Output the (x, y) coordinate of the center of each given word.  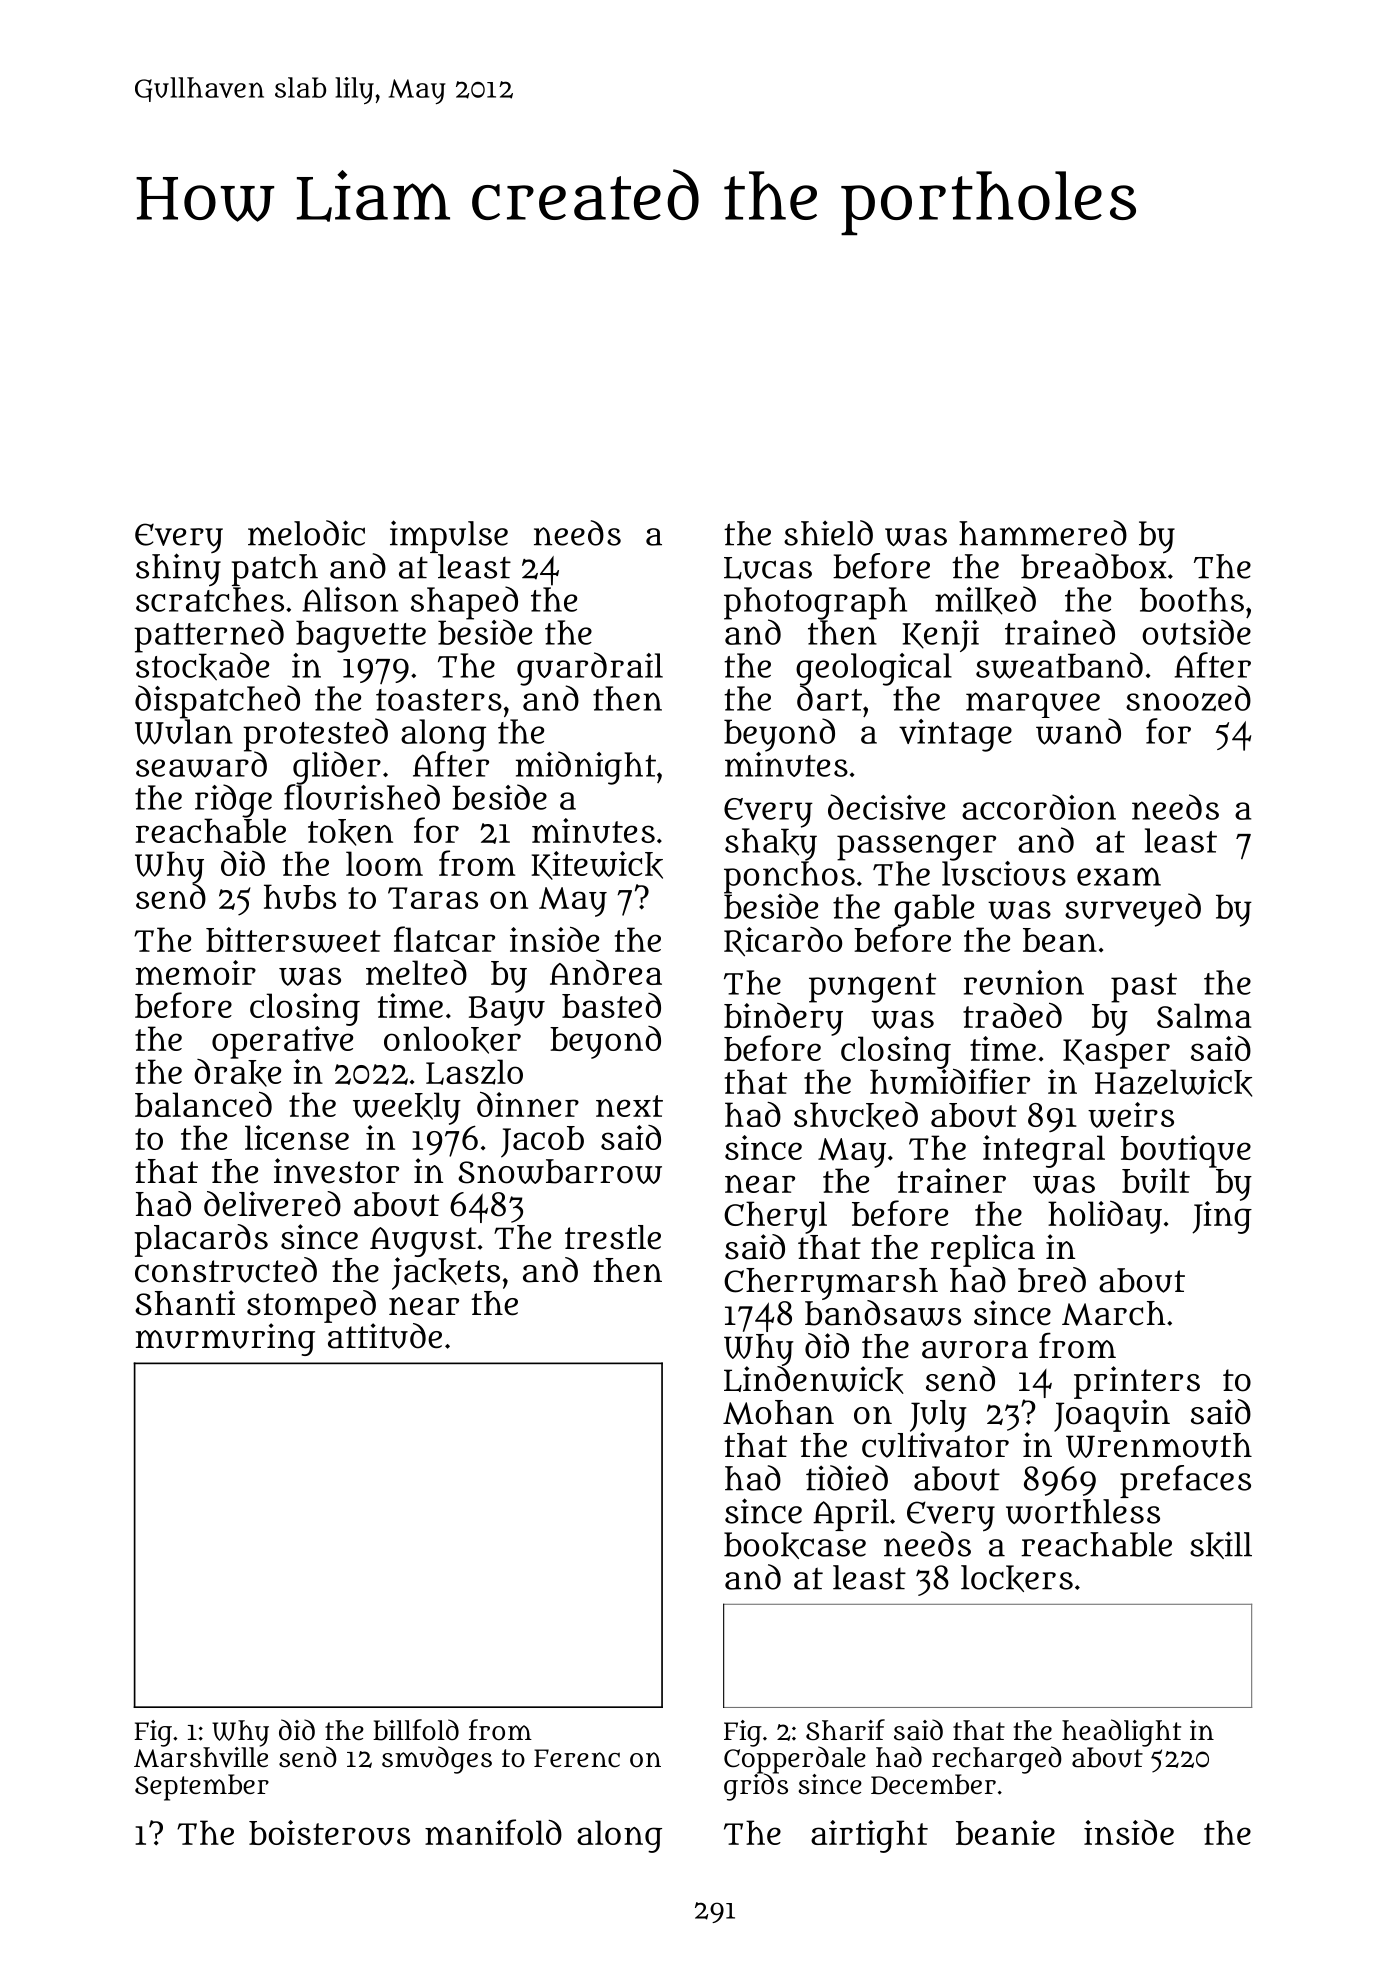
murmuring (225, 1339)
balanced (203, 1104)
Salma (1204, 1015)
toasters (439, 700)
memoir (196, 972)
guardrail (590, 668)
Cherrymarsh (831, 1284)
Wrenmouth (1159, 1445)
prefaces (1185, 1481)
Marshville (201, 1757)
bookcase (795, 1545)
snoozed (1188, 698)
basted (611, 1005)
